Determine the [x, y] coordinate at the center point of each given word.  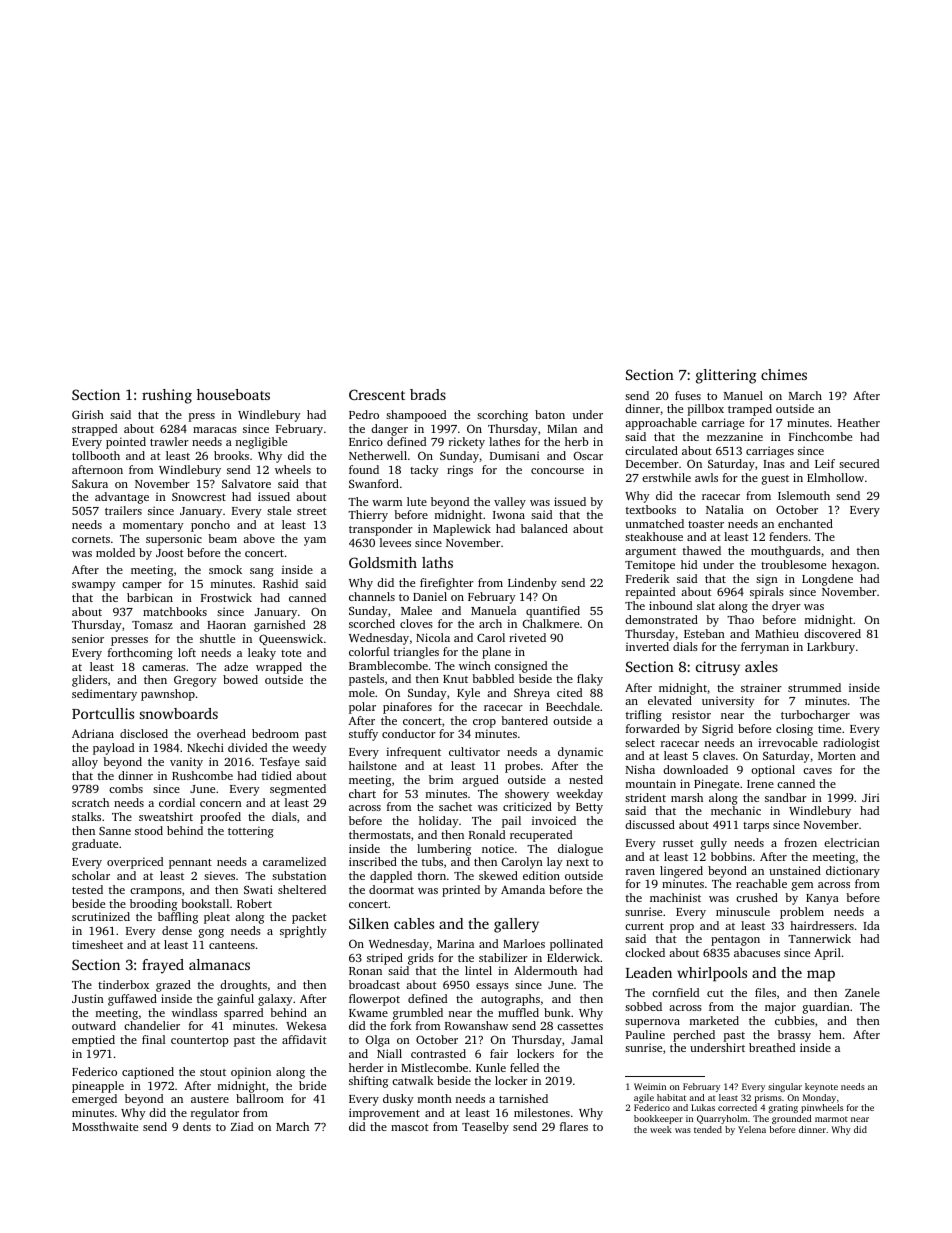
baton [550, 414]
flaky [590, 680]
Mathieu [777, 633]
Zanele [862, 992]
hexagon [854, 566]
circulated [651, 450]
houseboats [233, 394]
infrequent [413, 753]
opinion [251, 1073]
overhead [221, 733]
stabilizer [503, 957]
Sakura [90, 483]
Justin [88, 998]
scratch [90, 802]
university [728, 702]
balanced [544, 528]
